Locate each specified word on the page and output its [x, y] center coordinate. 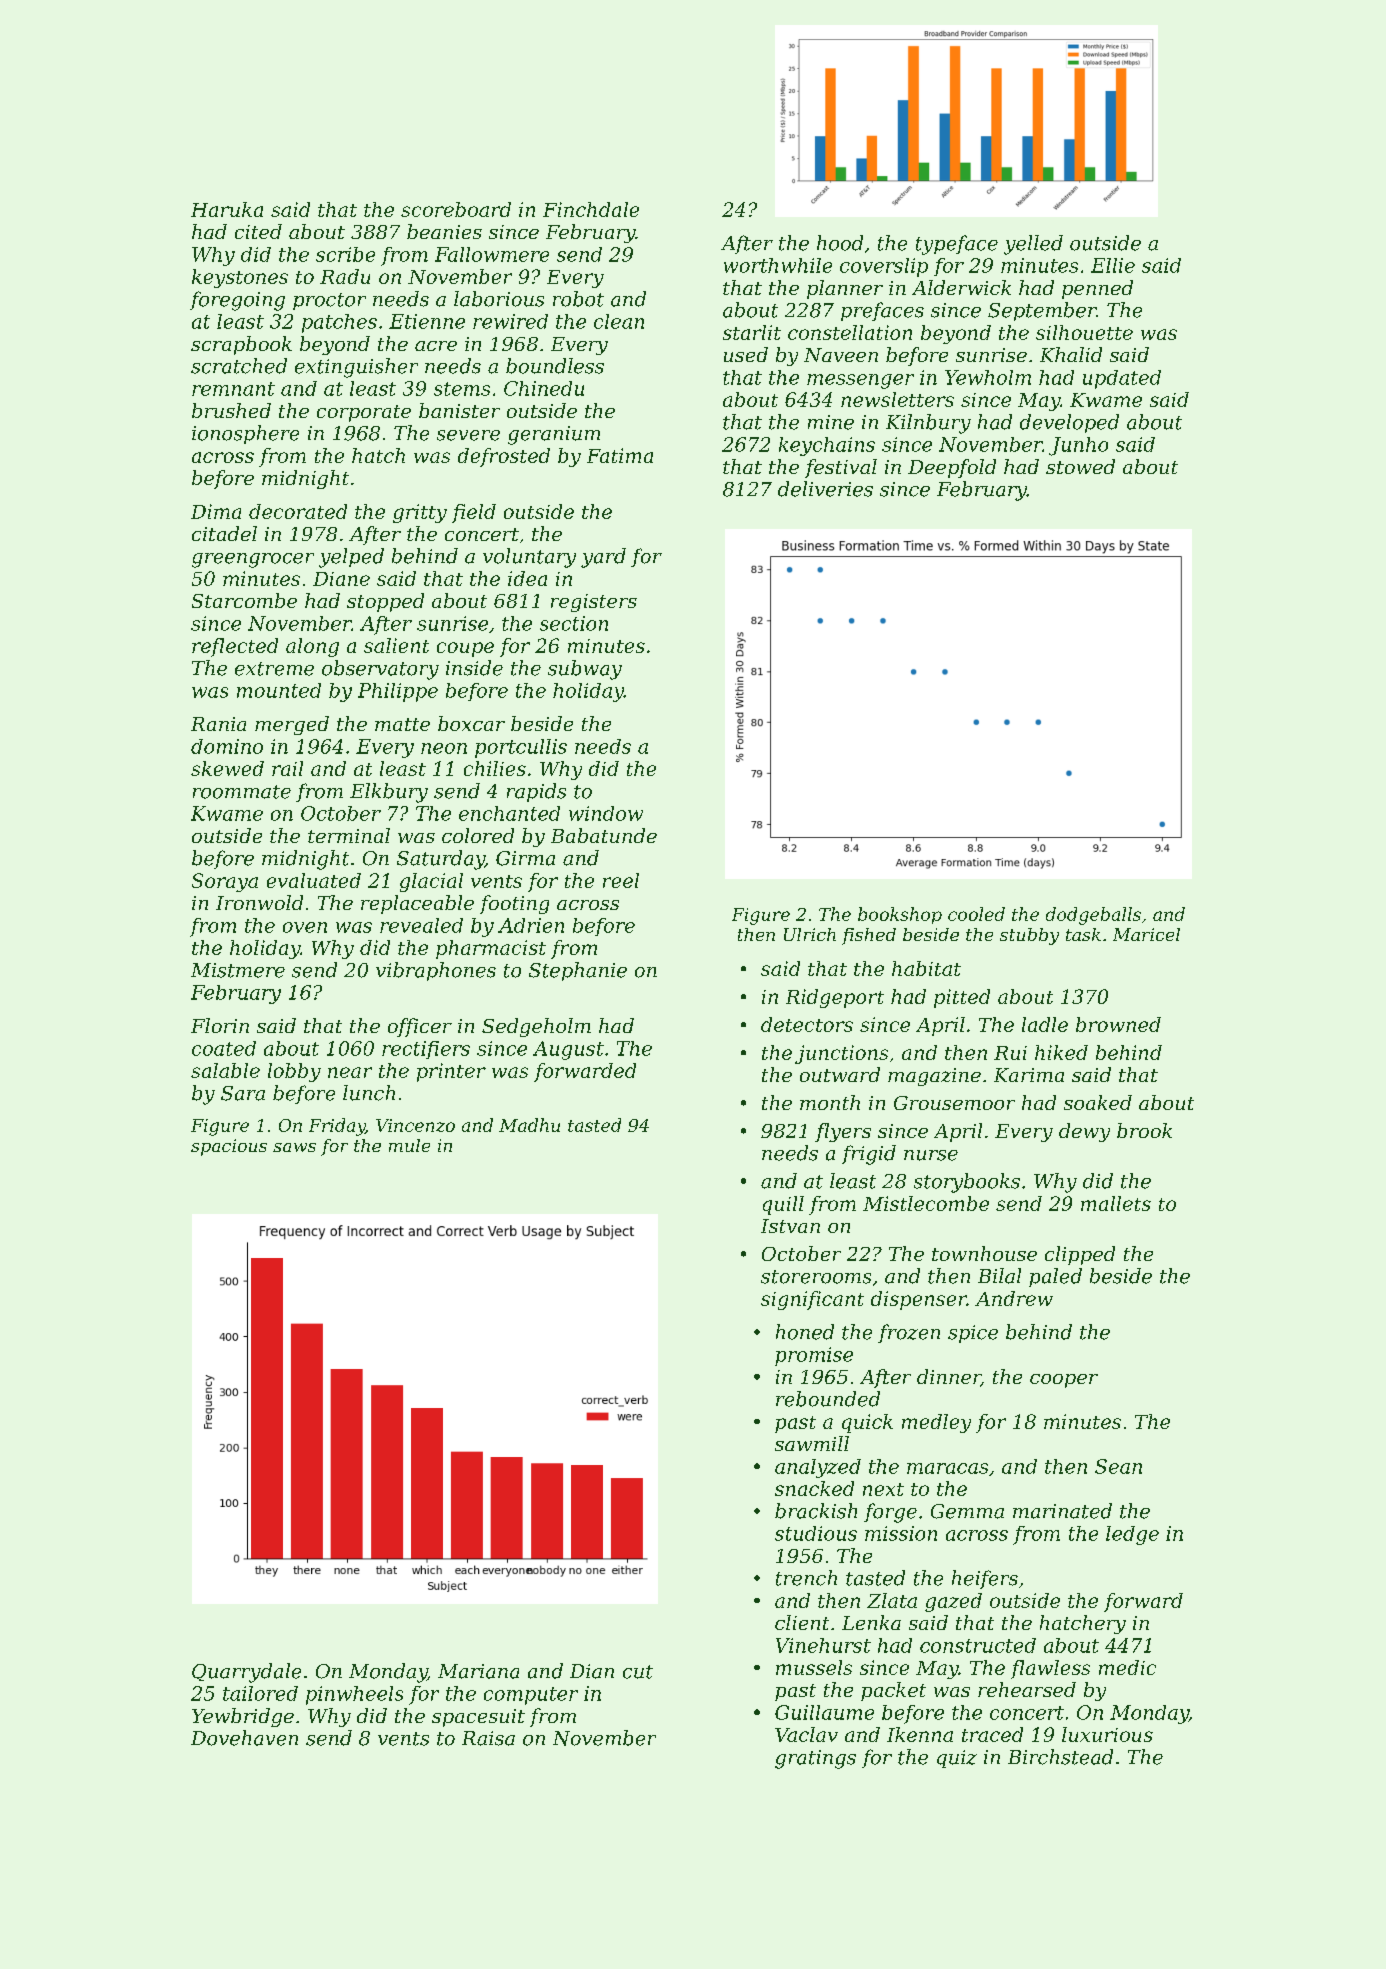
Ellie [1113, 265]
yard [603, 558]
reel [621, 880]
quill [783, 1205]
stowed [1080, 466]
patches [339, 323]
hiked [1061, 1052]
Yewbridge [243, 1717]
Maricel [1146, 934]
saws [294, 1147]
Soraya [225, 882]
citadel [224, 533]
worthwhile [778, 265]
